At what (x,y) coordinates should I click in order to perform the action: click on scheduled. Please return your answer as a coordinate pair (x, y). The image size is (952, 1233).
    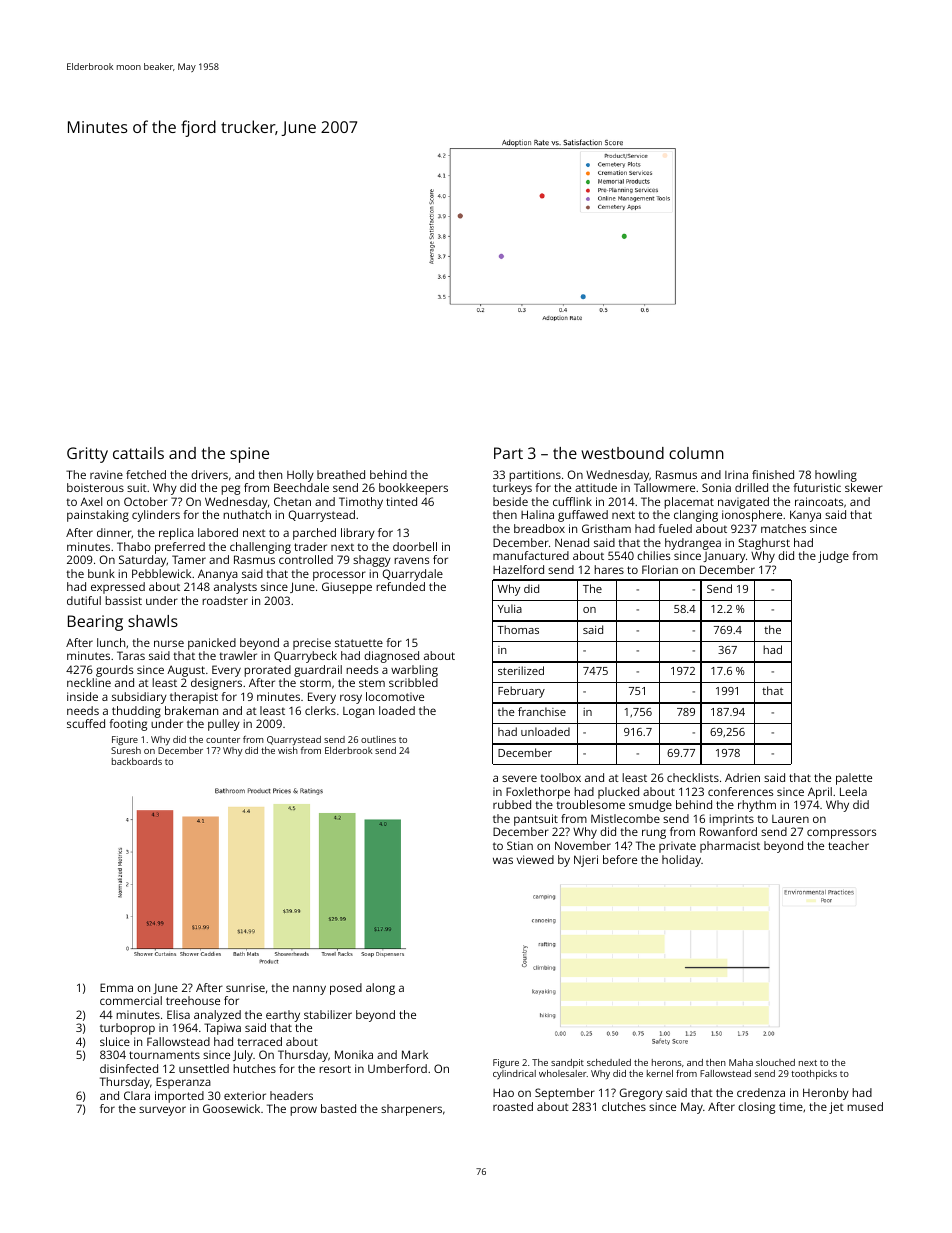
    Looking at the image, I should click on (609, 1062).
